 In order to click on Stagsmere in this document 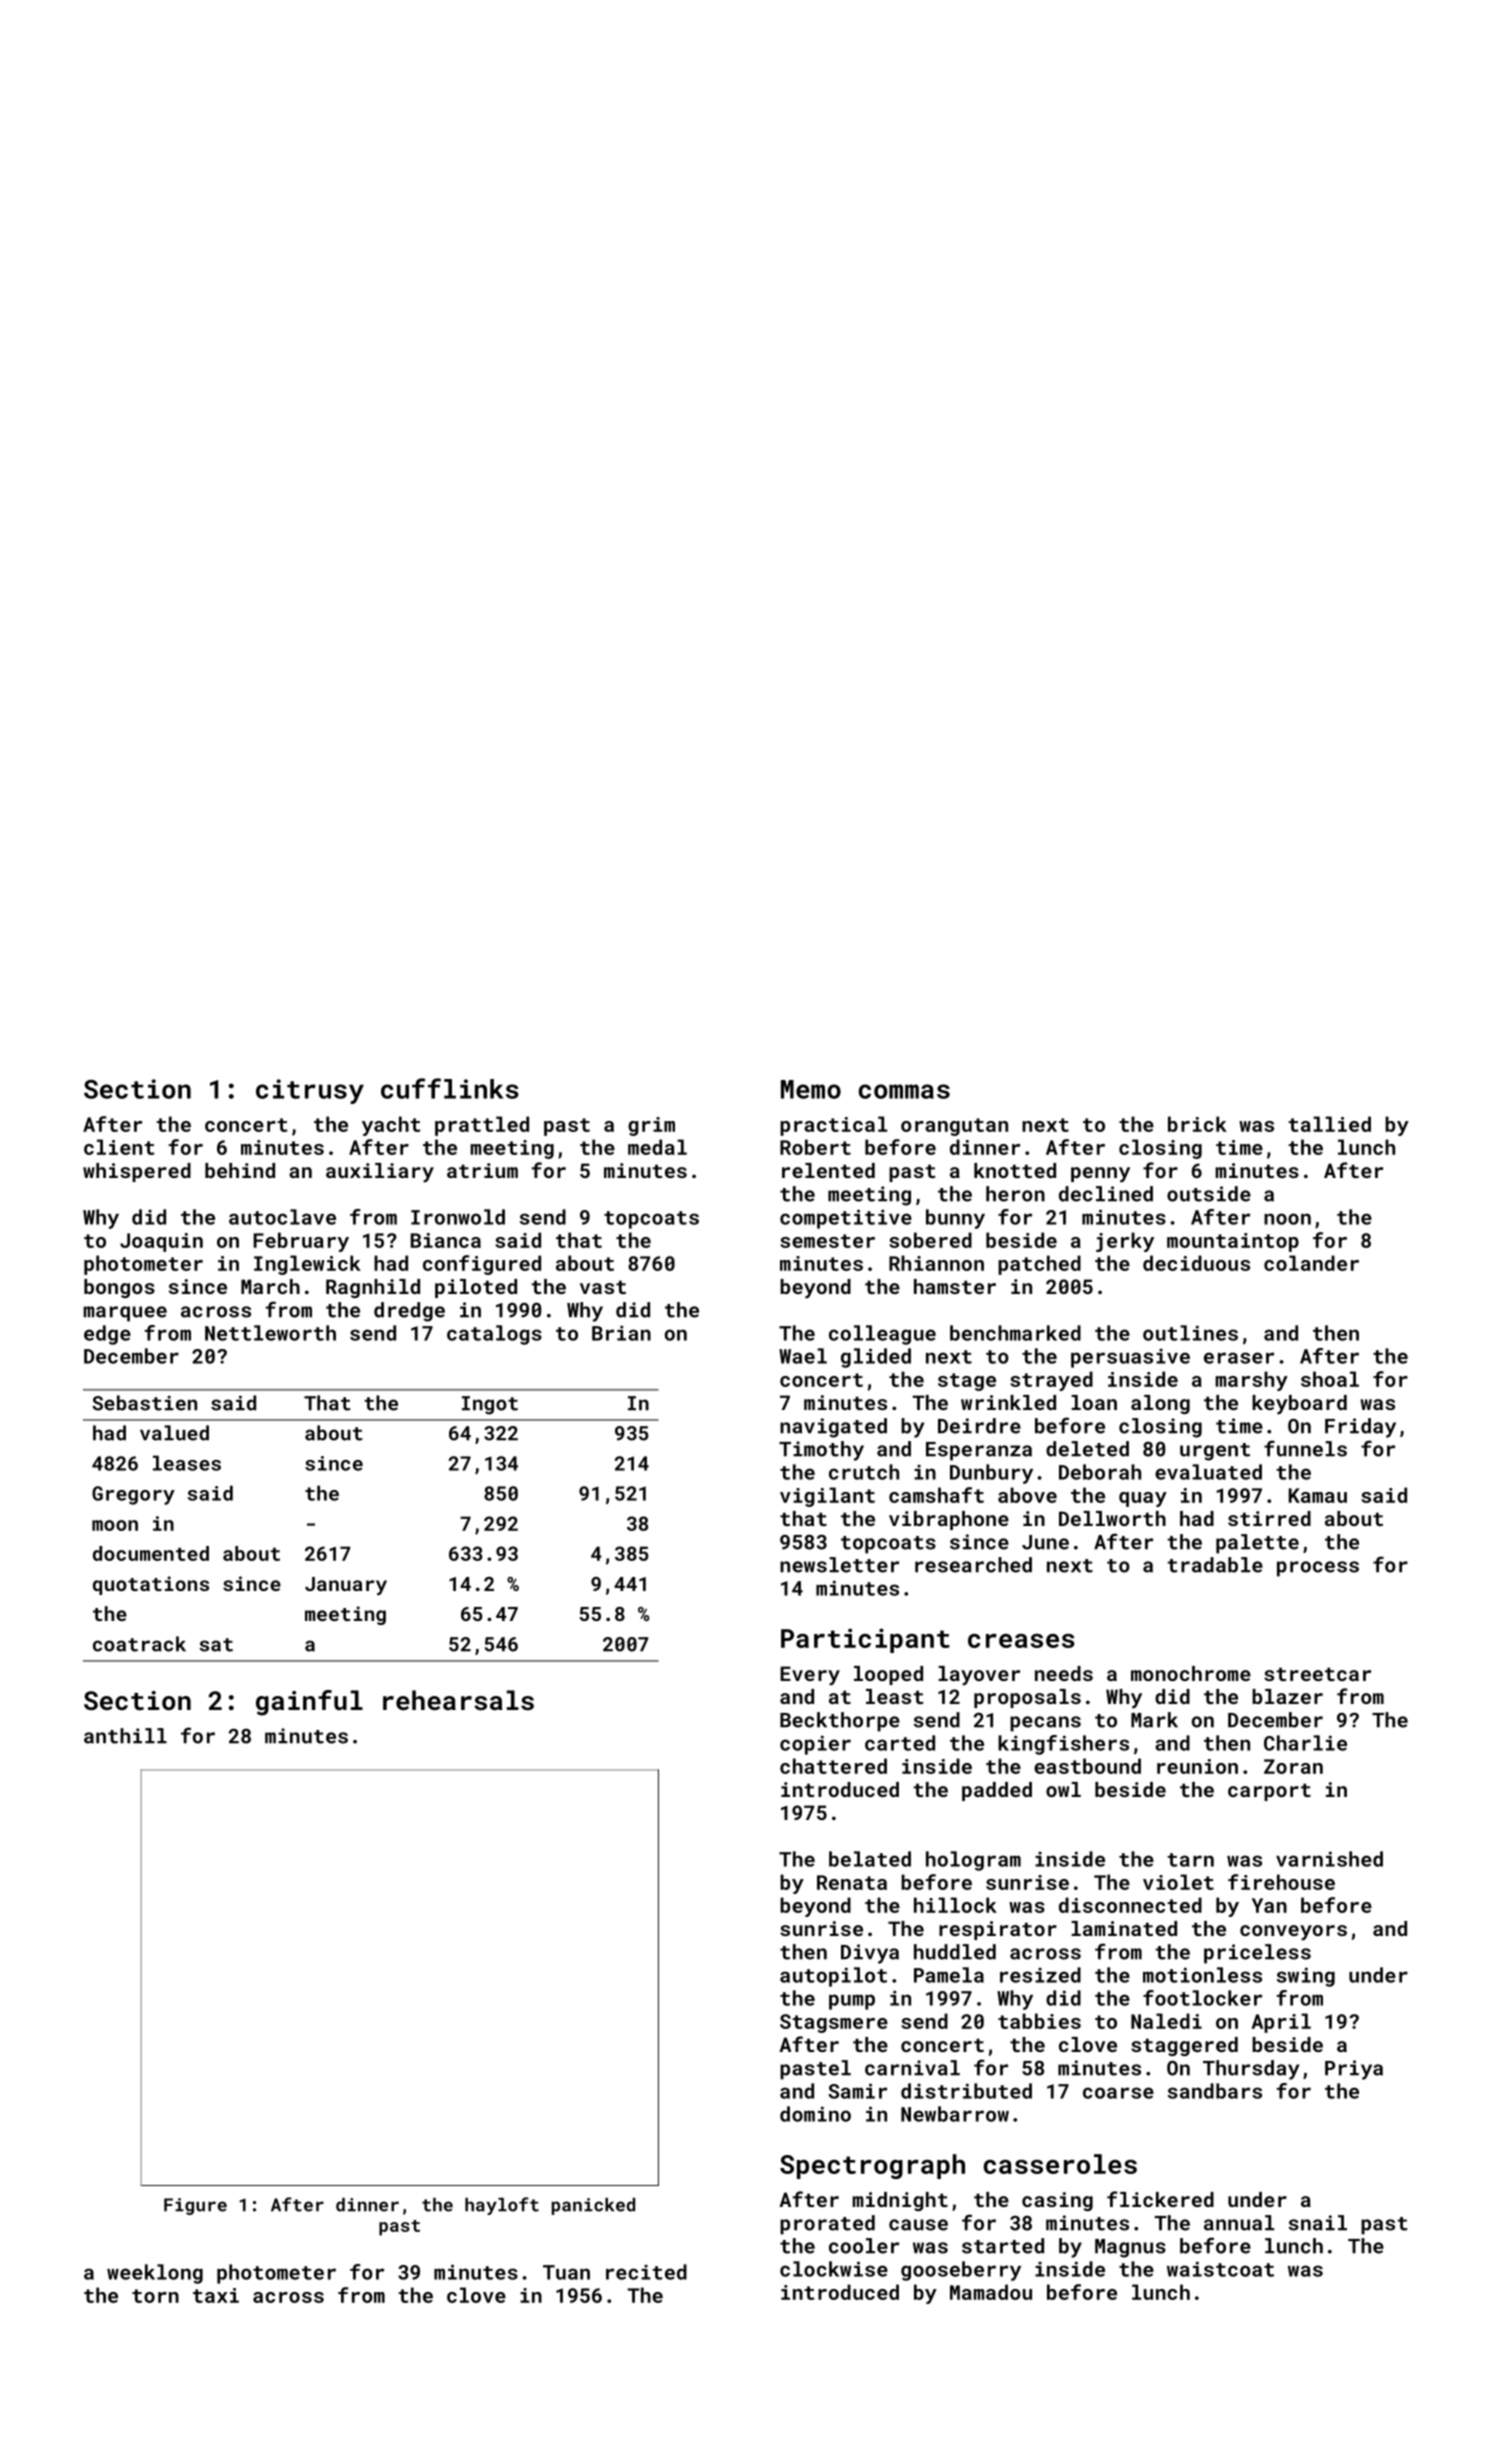, I will do `click(834, 2023)`.
